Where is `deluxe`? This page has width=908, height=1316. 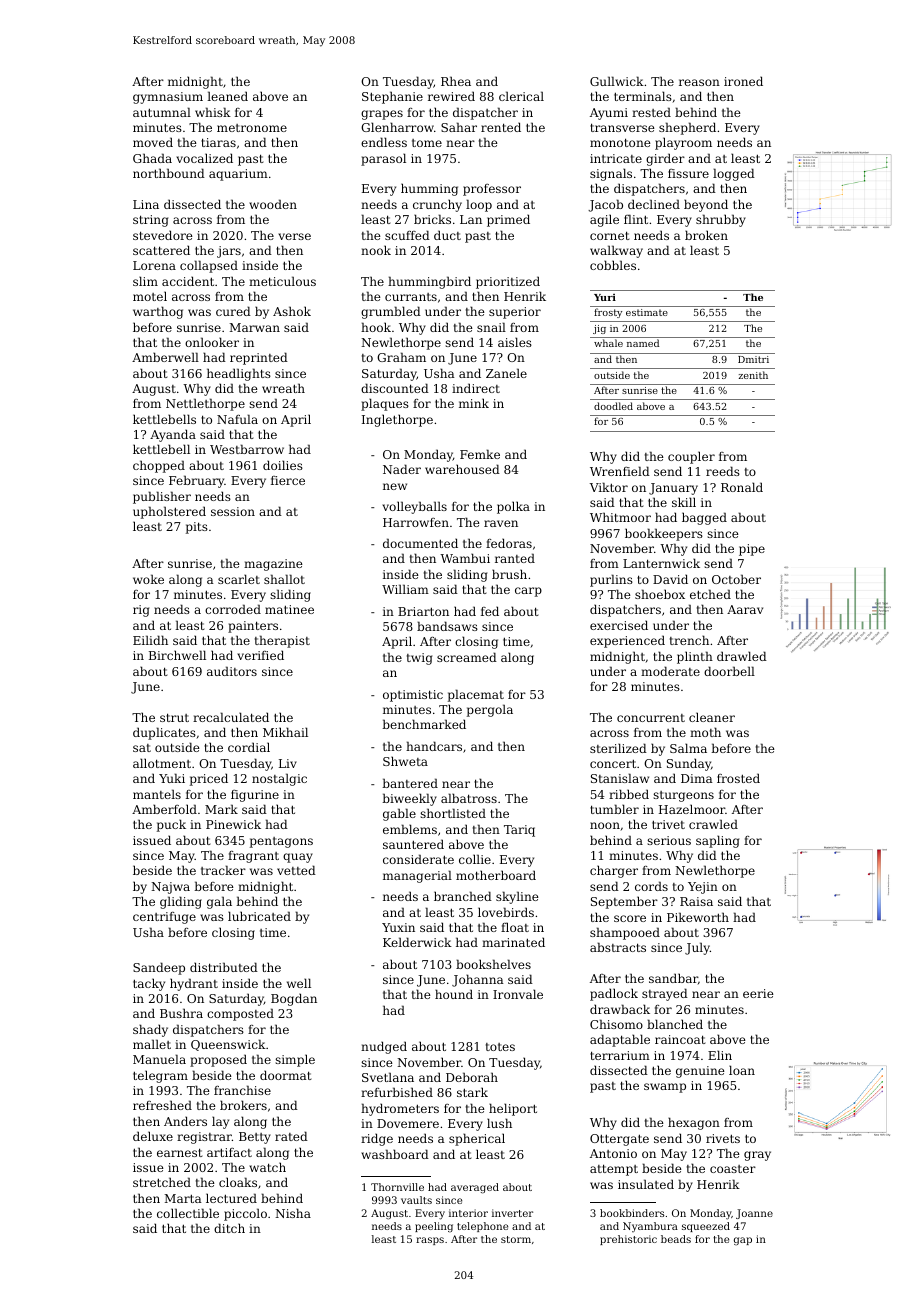 deluxe is located at coordinates (153, 1136).
